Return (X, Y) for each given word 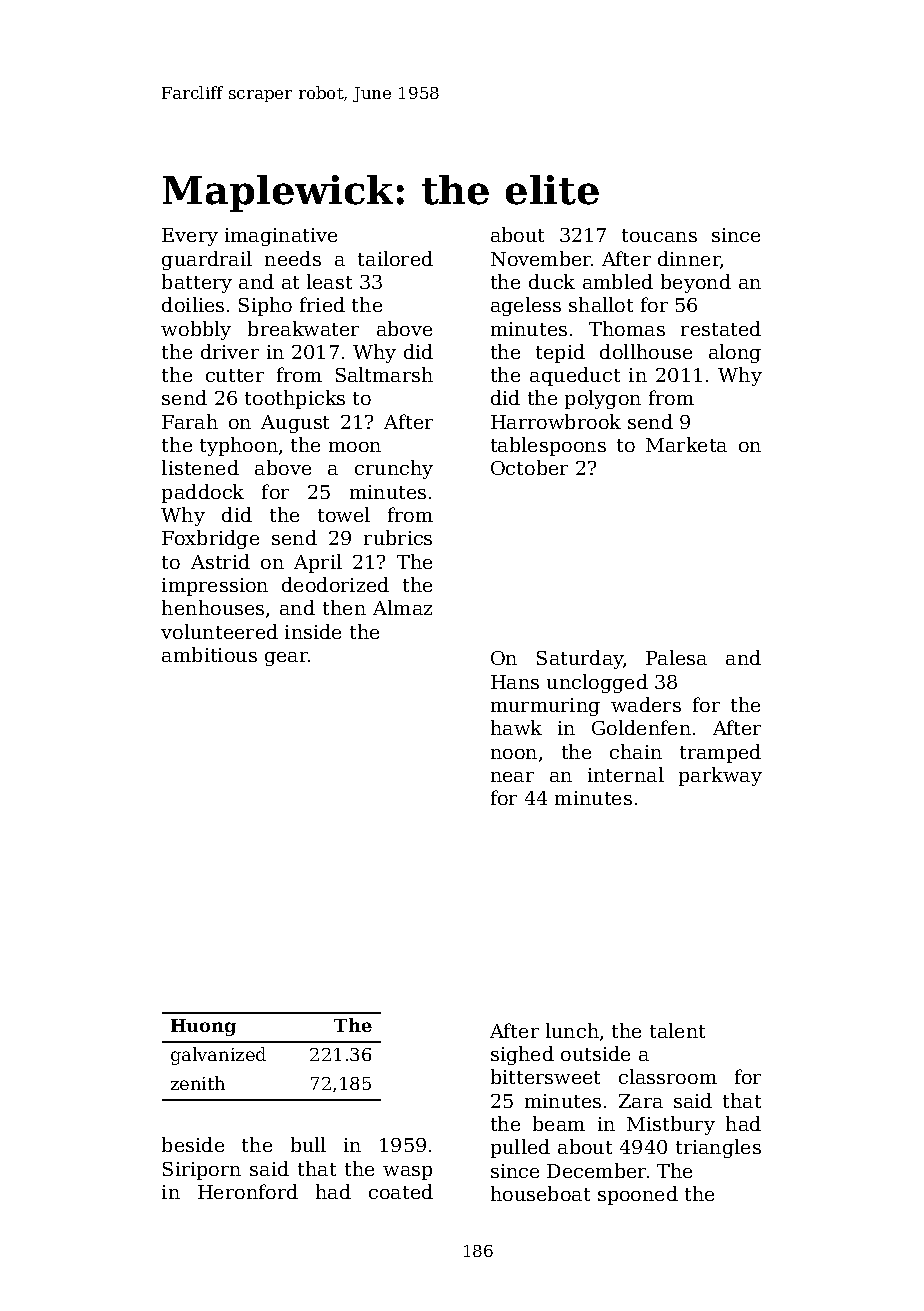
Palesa (676, 657)
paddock (203, 493)
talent (677, 1030)
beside (193, 1144)
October (529, 467)
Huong (203, 1027)
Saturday (580, 659)
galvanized (218, 1056)
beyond (696, 283)
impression (215, 587)
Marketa (686, 444)
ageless (526, 306)
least (329, 281)
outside (595, 1053)
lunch (572, 1030)
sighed (522, 1055)
